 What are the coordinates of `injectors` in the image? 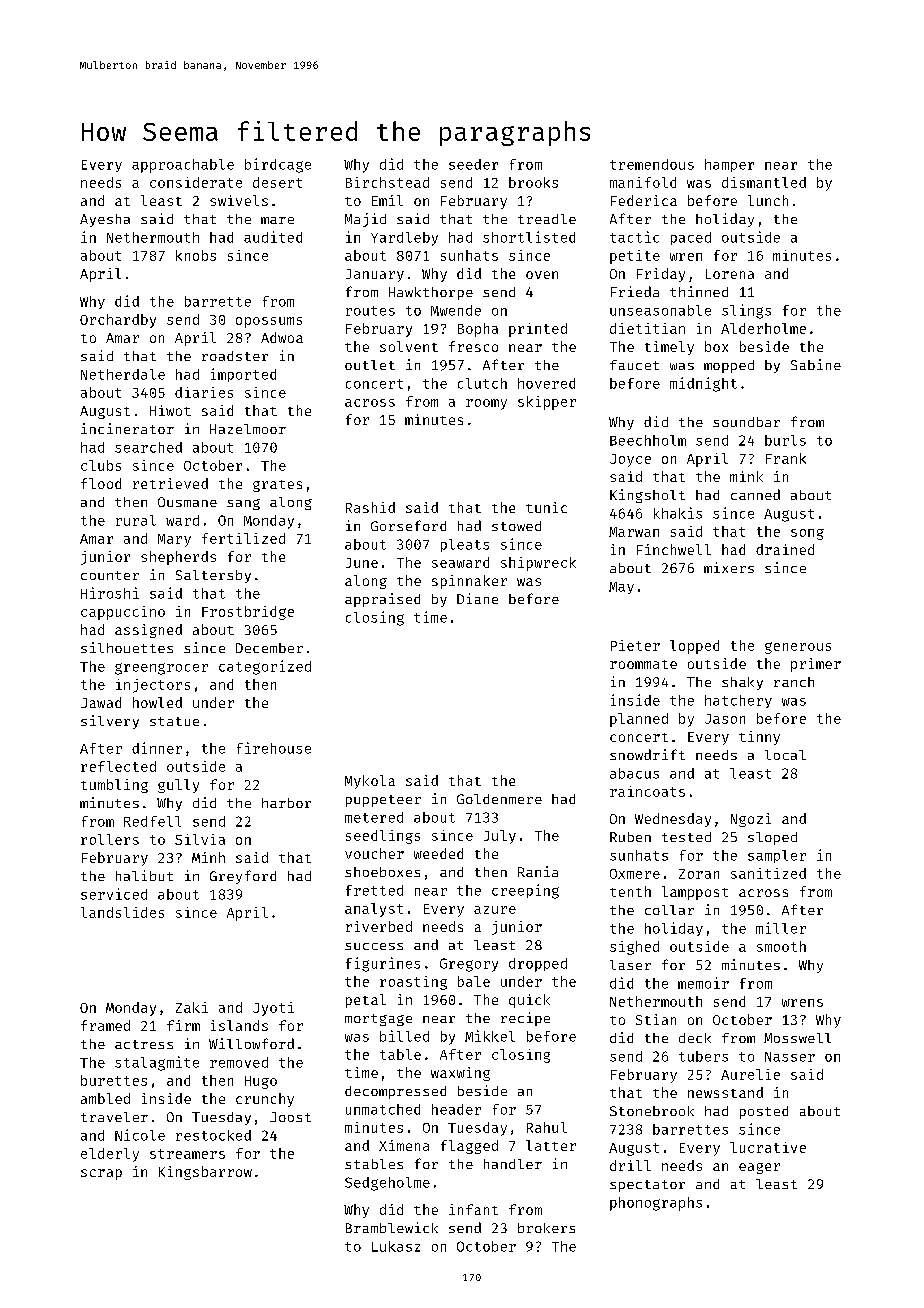 It's located at (153, 686).
